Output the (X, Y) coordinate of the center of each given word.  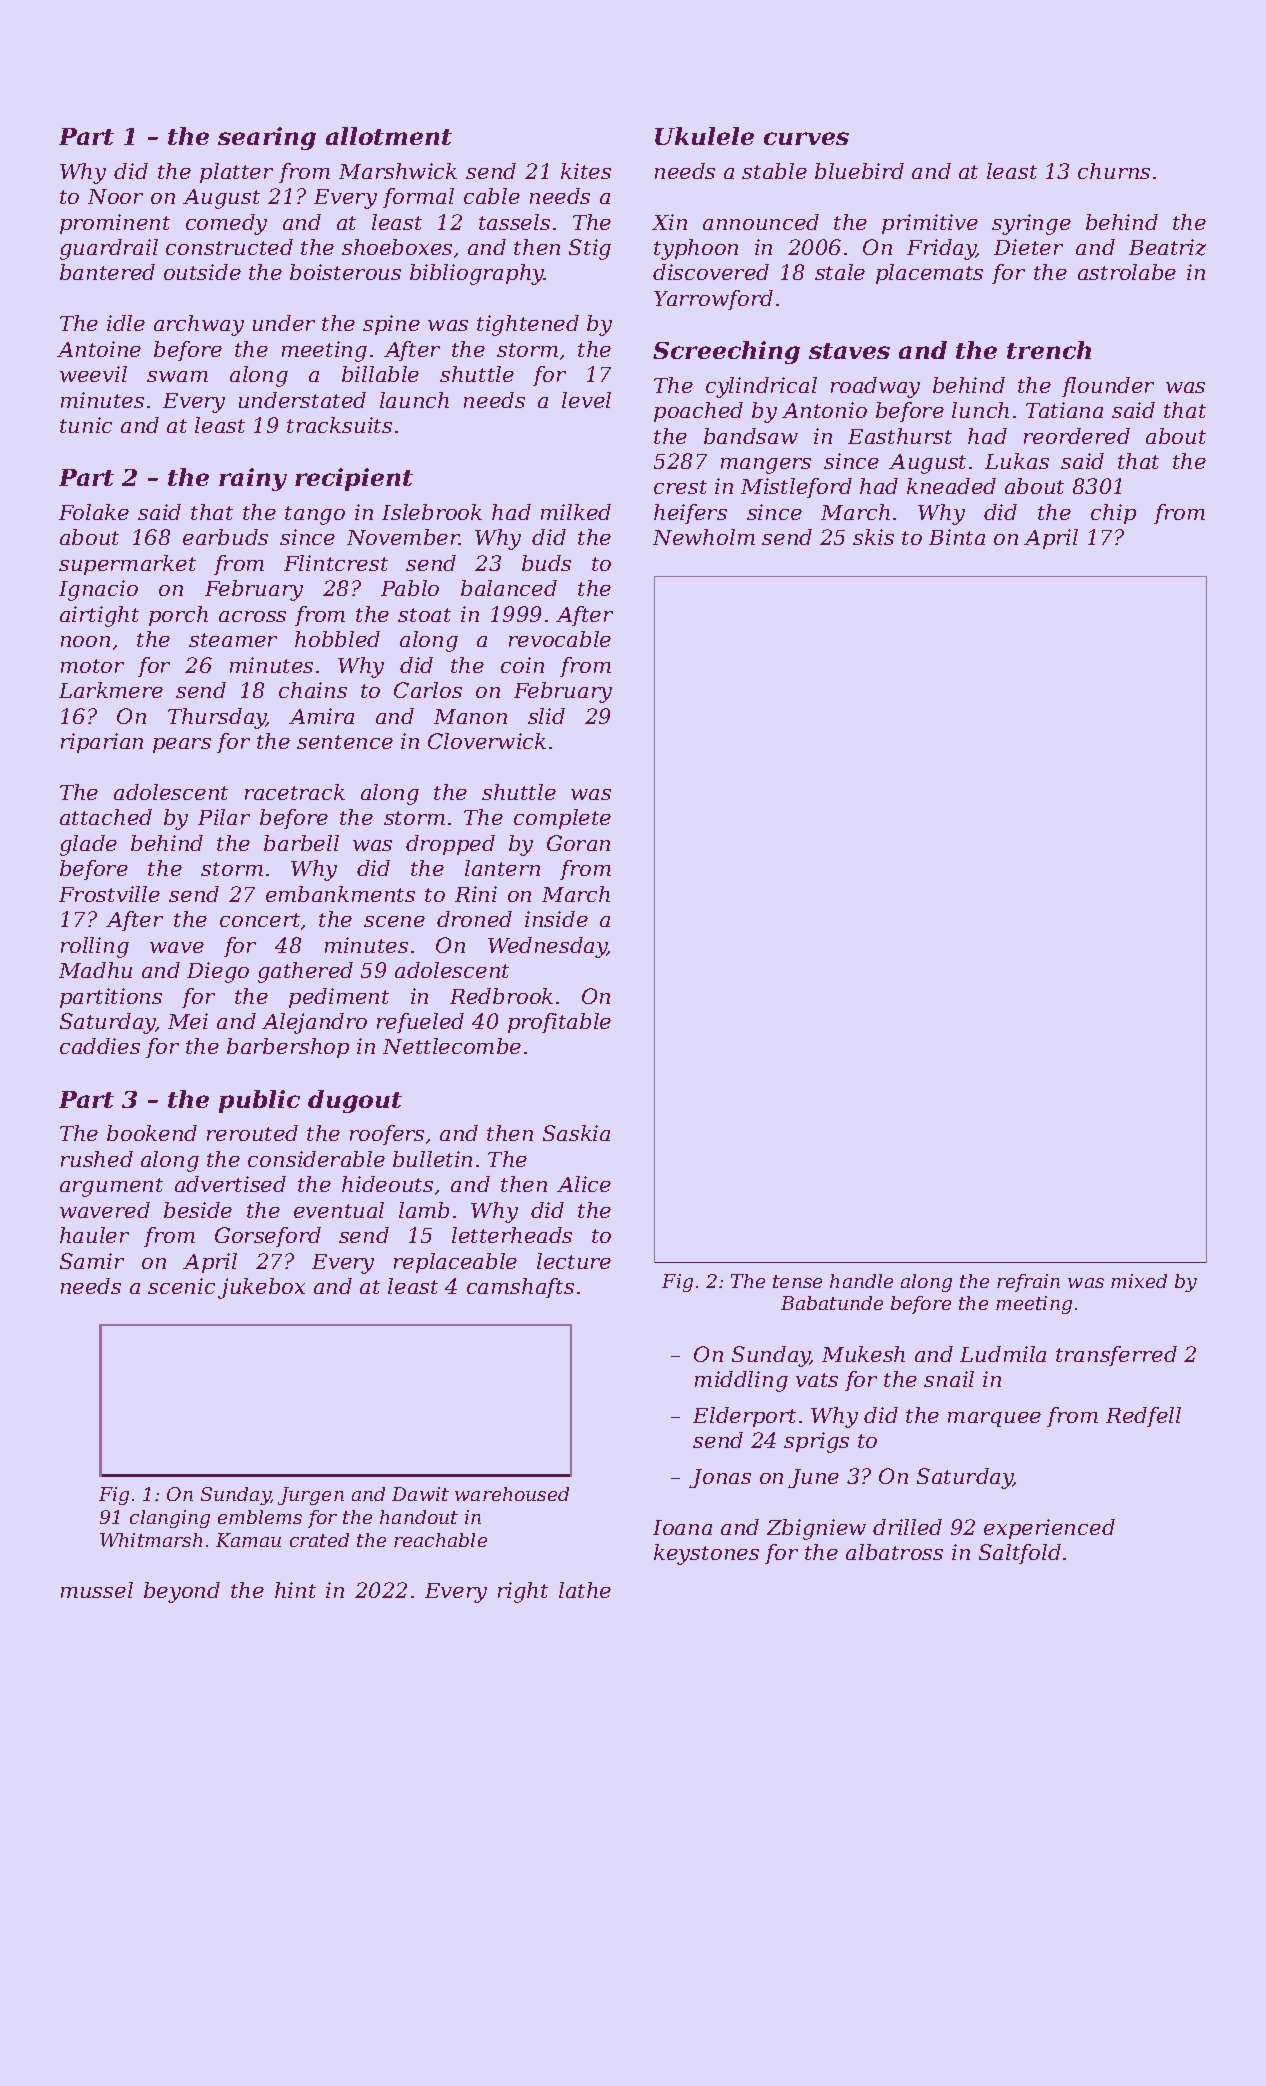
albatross (894, 1552)
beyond (182, 1592)
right (523, 1592)
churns (1114, 171)
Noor (115, 196)
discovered (711, 272)
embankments (340, 894)
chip (1113, 514)
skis (873, 537)
